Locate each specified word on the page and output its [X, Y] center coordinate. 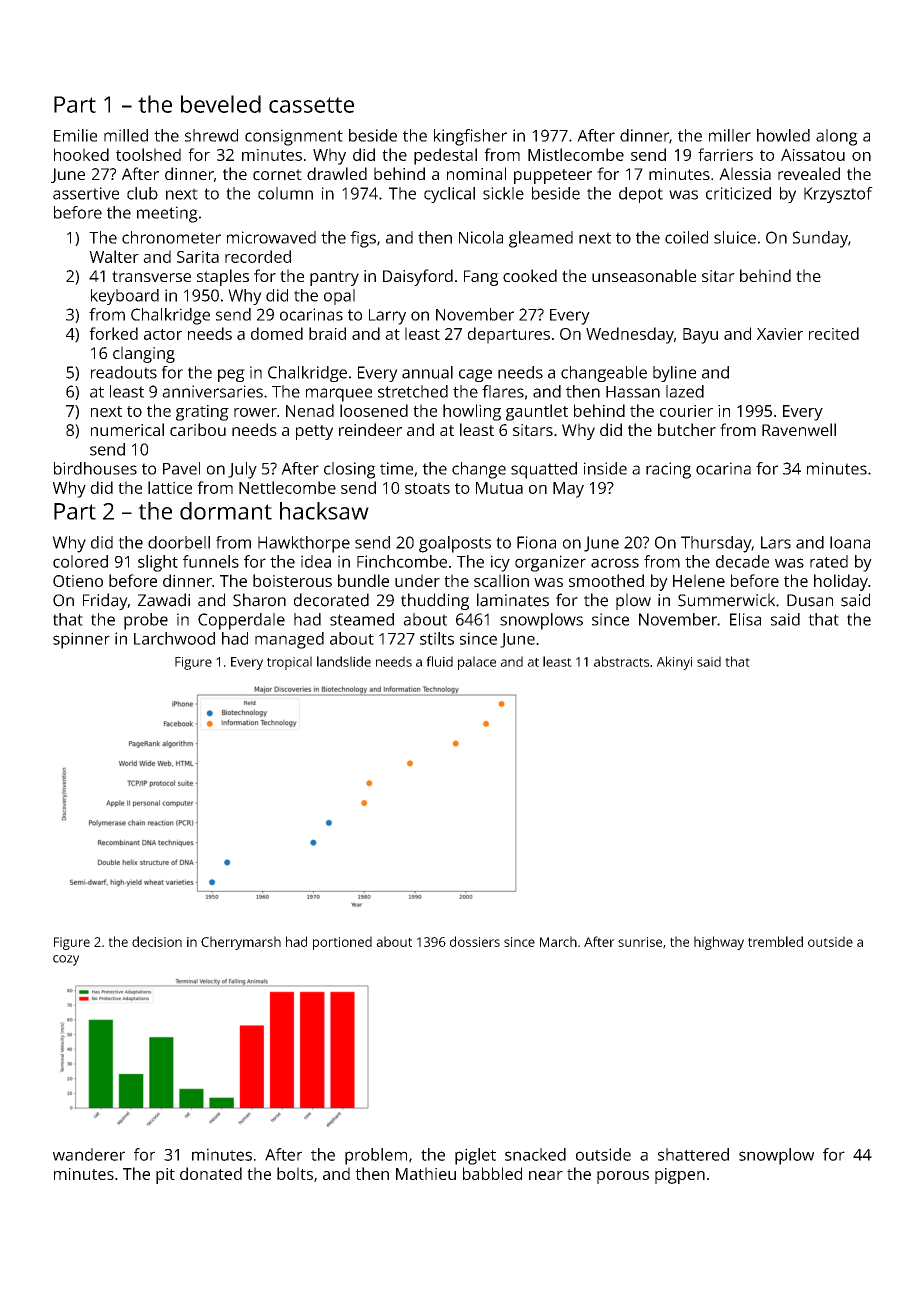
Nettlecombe [287, 487]
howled [783, 135]
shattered [693, 1154]
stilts [437, 638]
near [546, 1175]
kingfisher [470, 137]
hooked [81, 154]
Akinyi [674, 663]
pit [165, 1176]
